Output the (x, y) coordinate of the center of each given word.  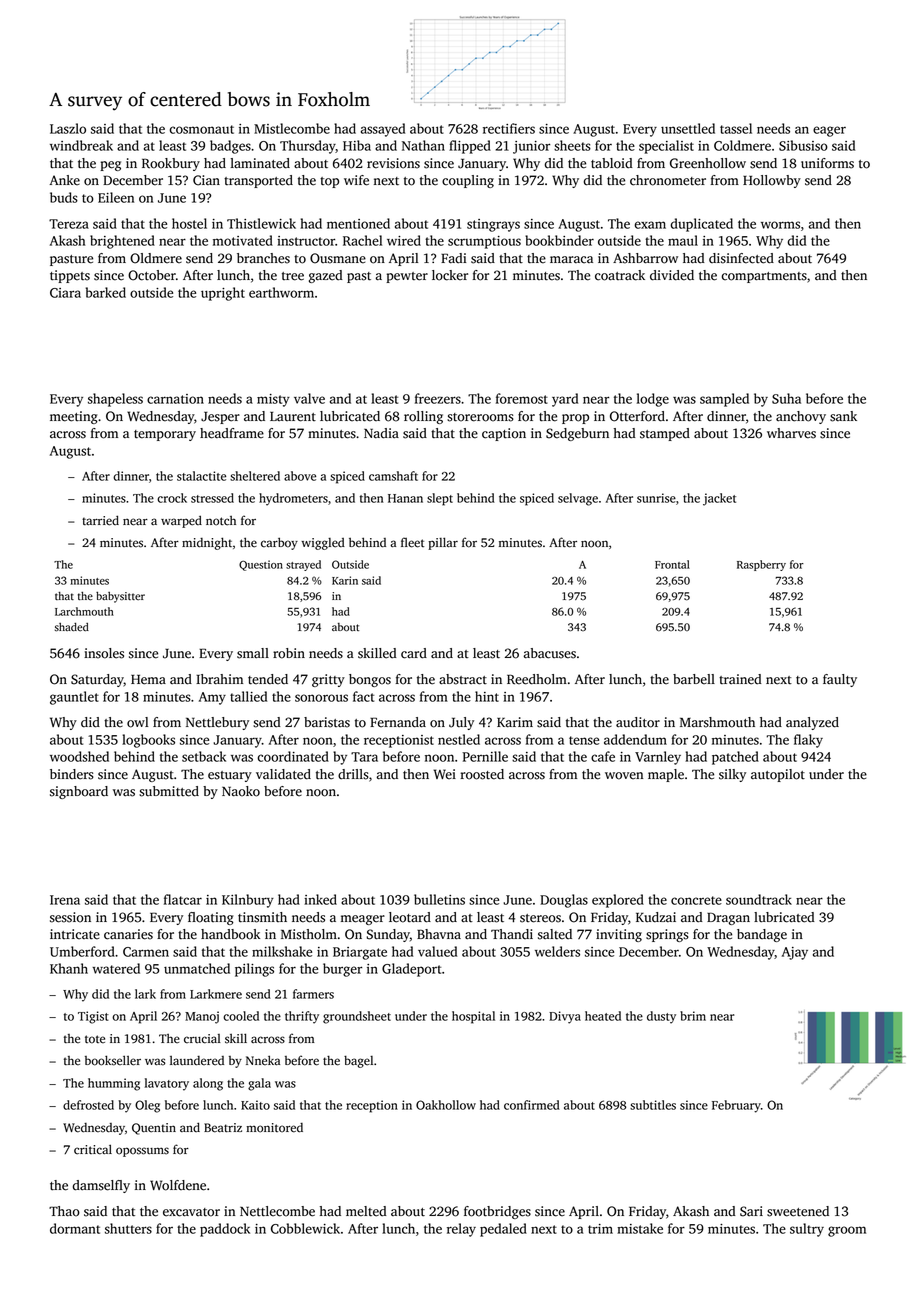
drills (353, 774)
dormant (75, 1228)
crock (172, 498)
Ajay (795, 953)
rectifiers (509, 128)
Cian (206, 180)
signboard (79, 792)
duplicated (701, 225)
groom (847, 1231)
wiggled (323, 544)
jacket (719, 499)
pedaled (503, 1230)
